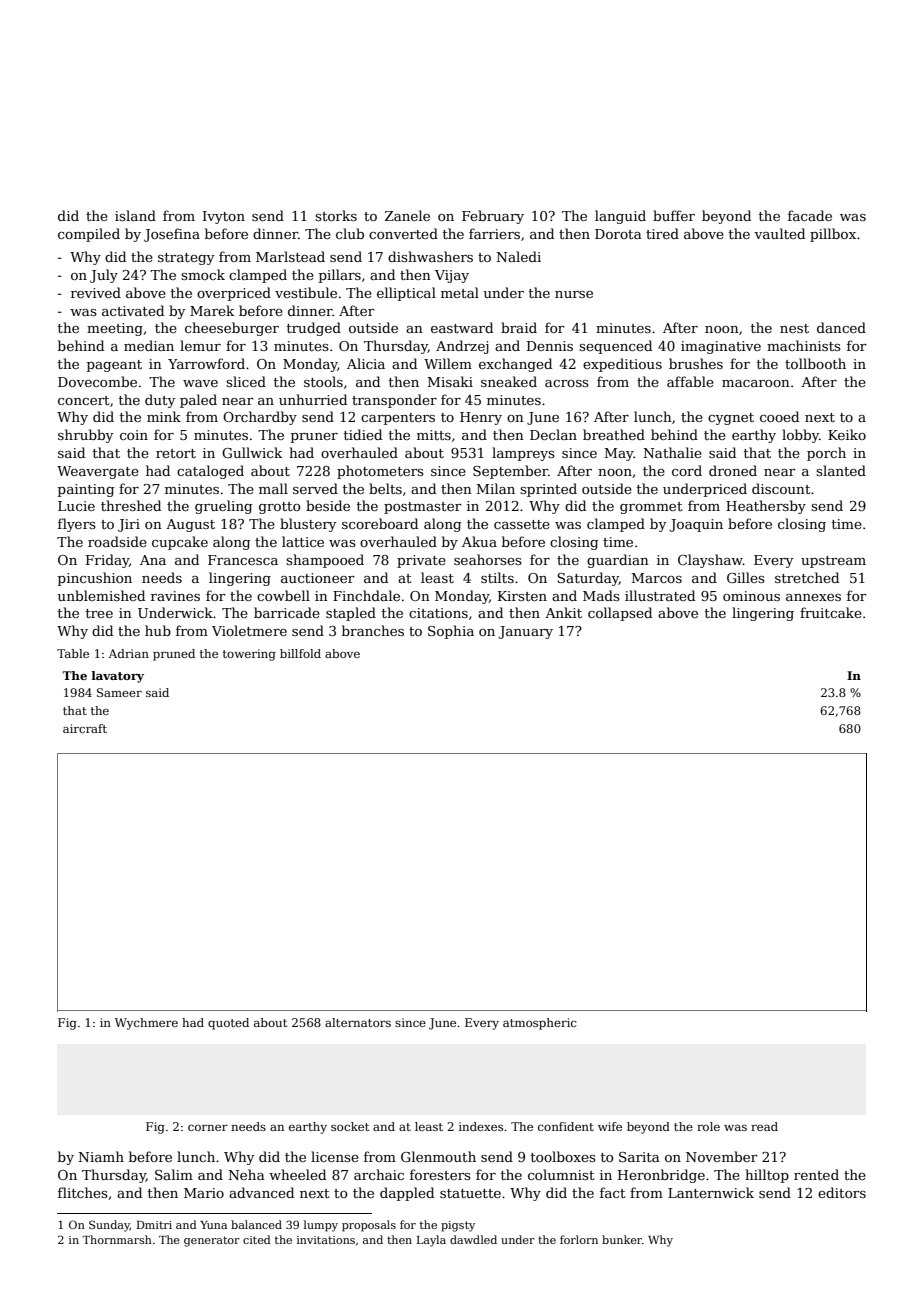  What do you see at coordinates (696, 525) in the screenshot?
I see `Joaquin` at bounding box center [696, 525].
